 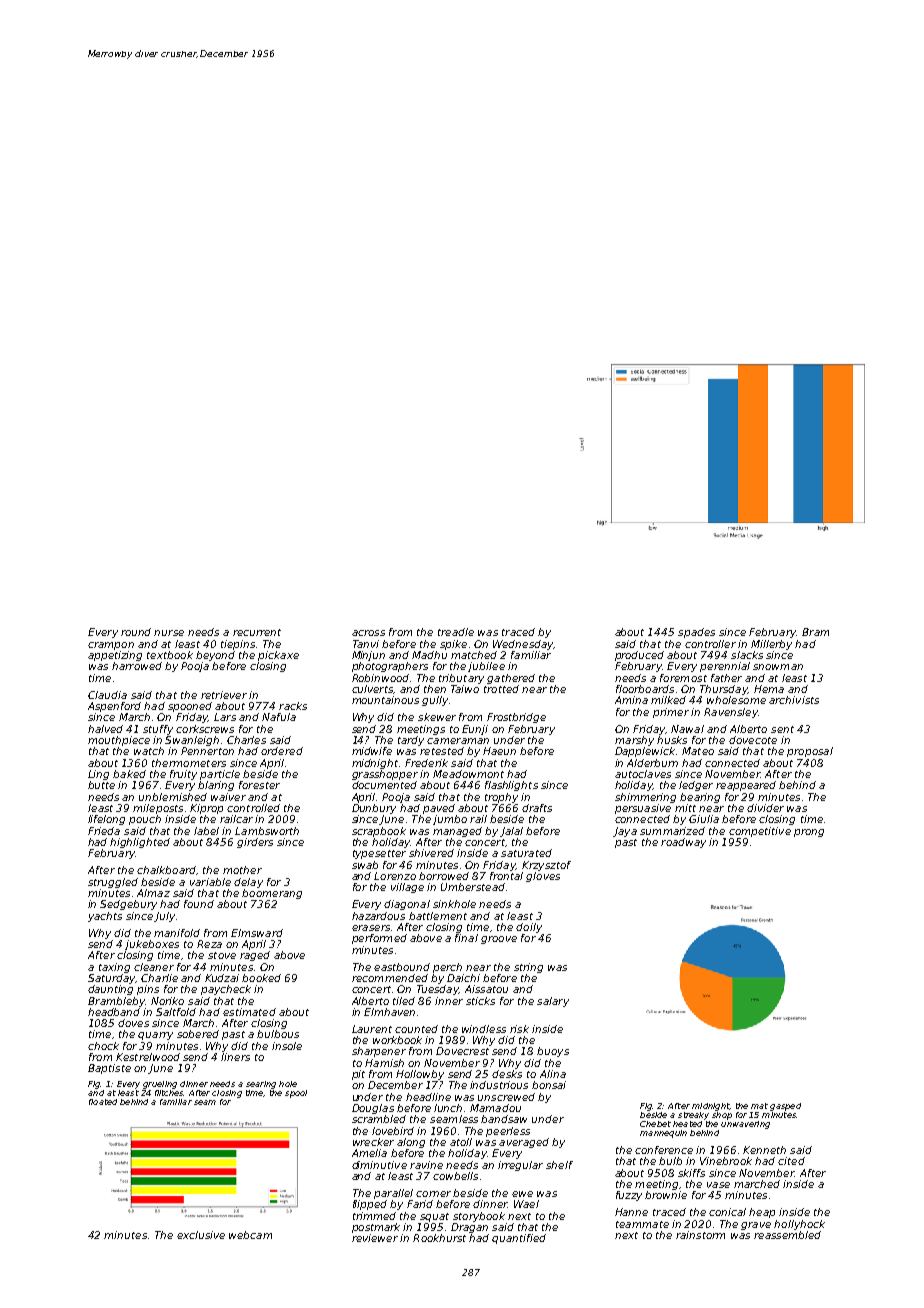 I want to click on round, so click(x=136, y=632).
